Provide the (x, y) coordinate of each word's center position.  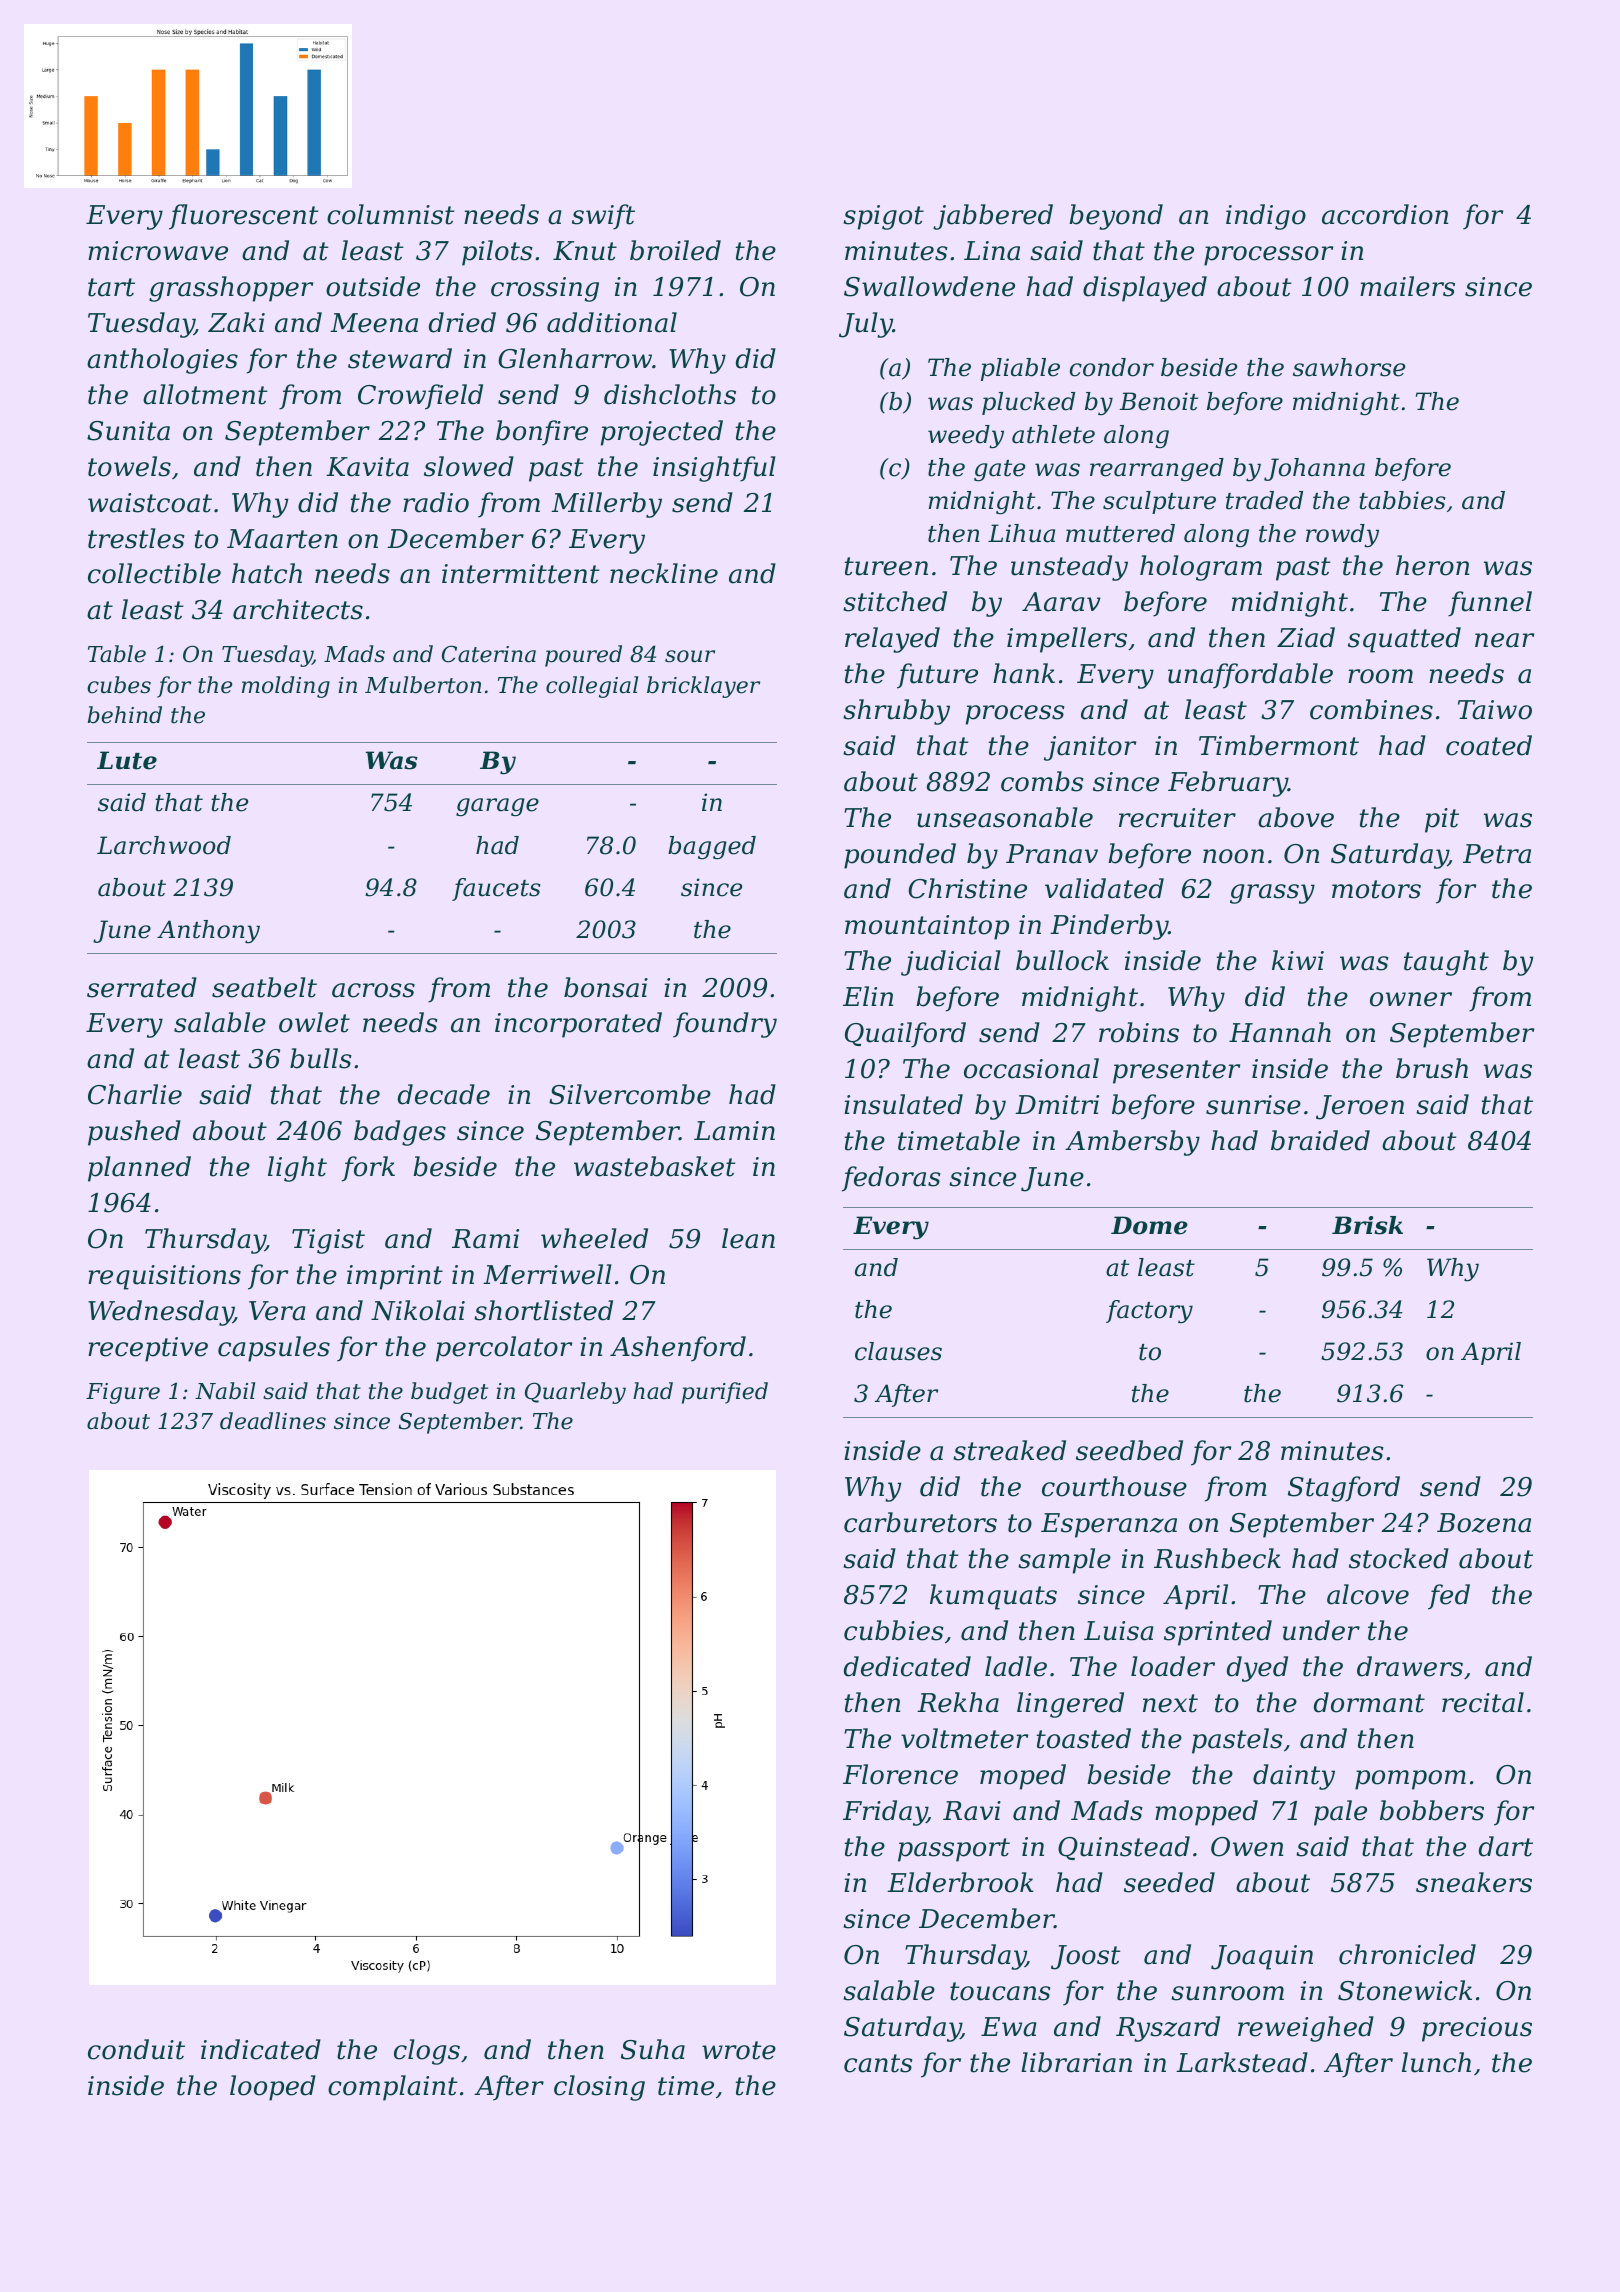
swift (603, 217)
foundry (725, 1025)
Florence (900, 1774)
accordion (1385, 214)
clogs (427, 2052)
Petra (1497, 854)
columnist (390, 214)
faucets (496, 889)
